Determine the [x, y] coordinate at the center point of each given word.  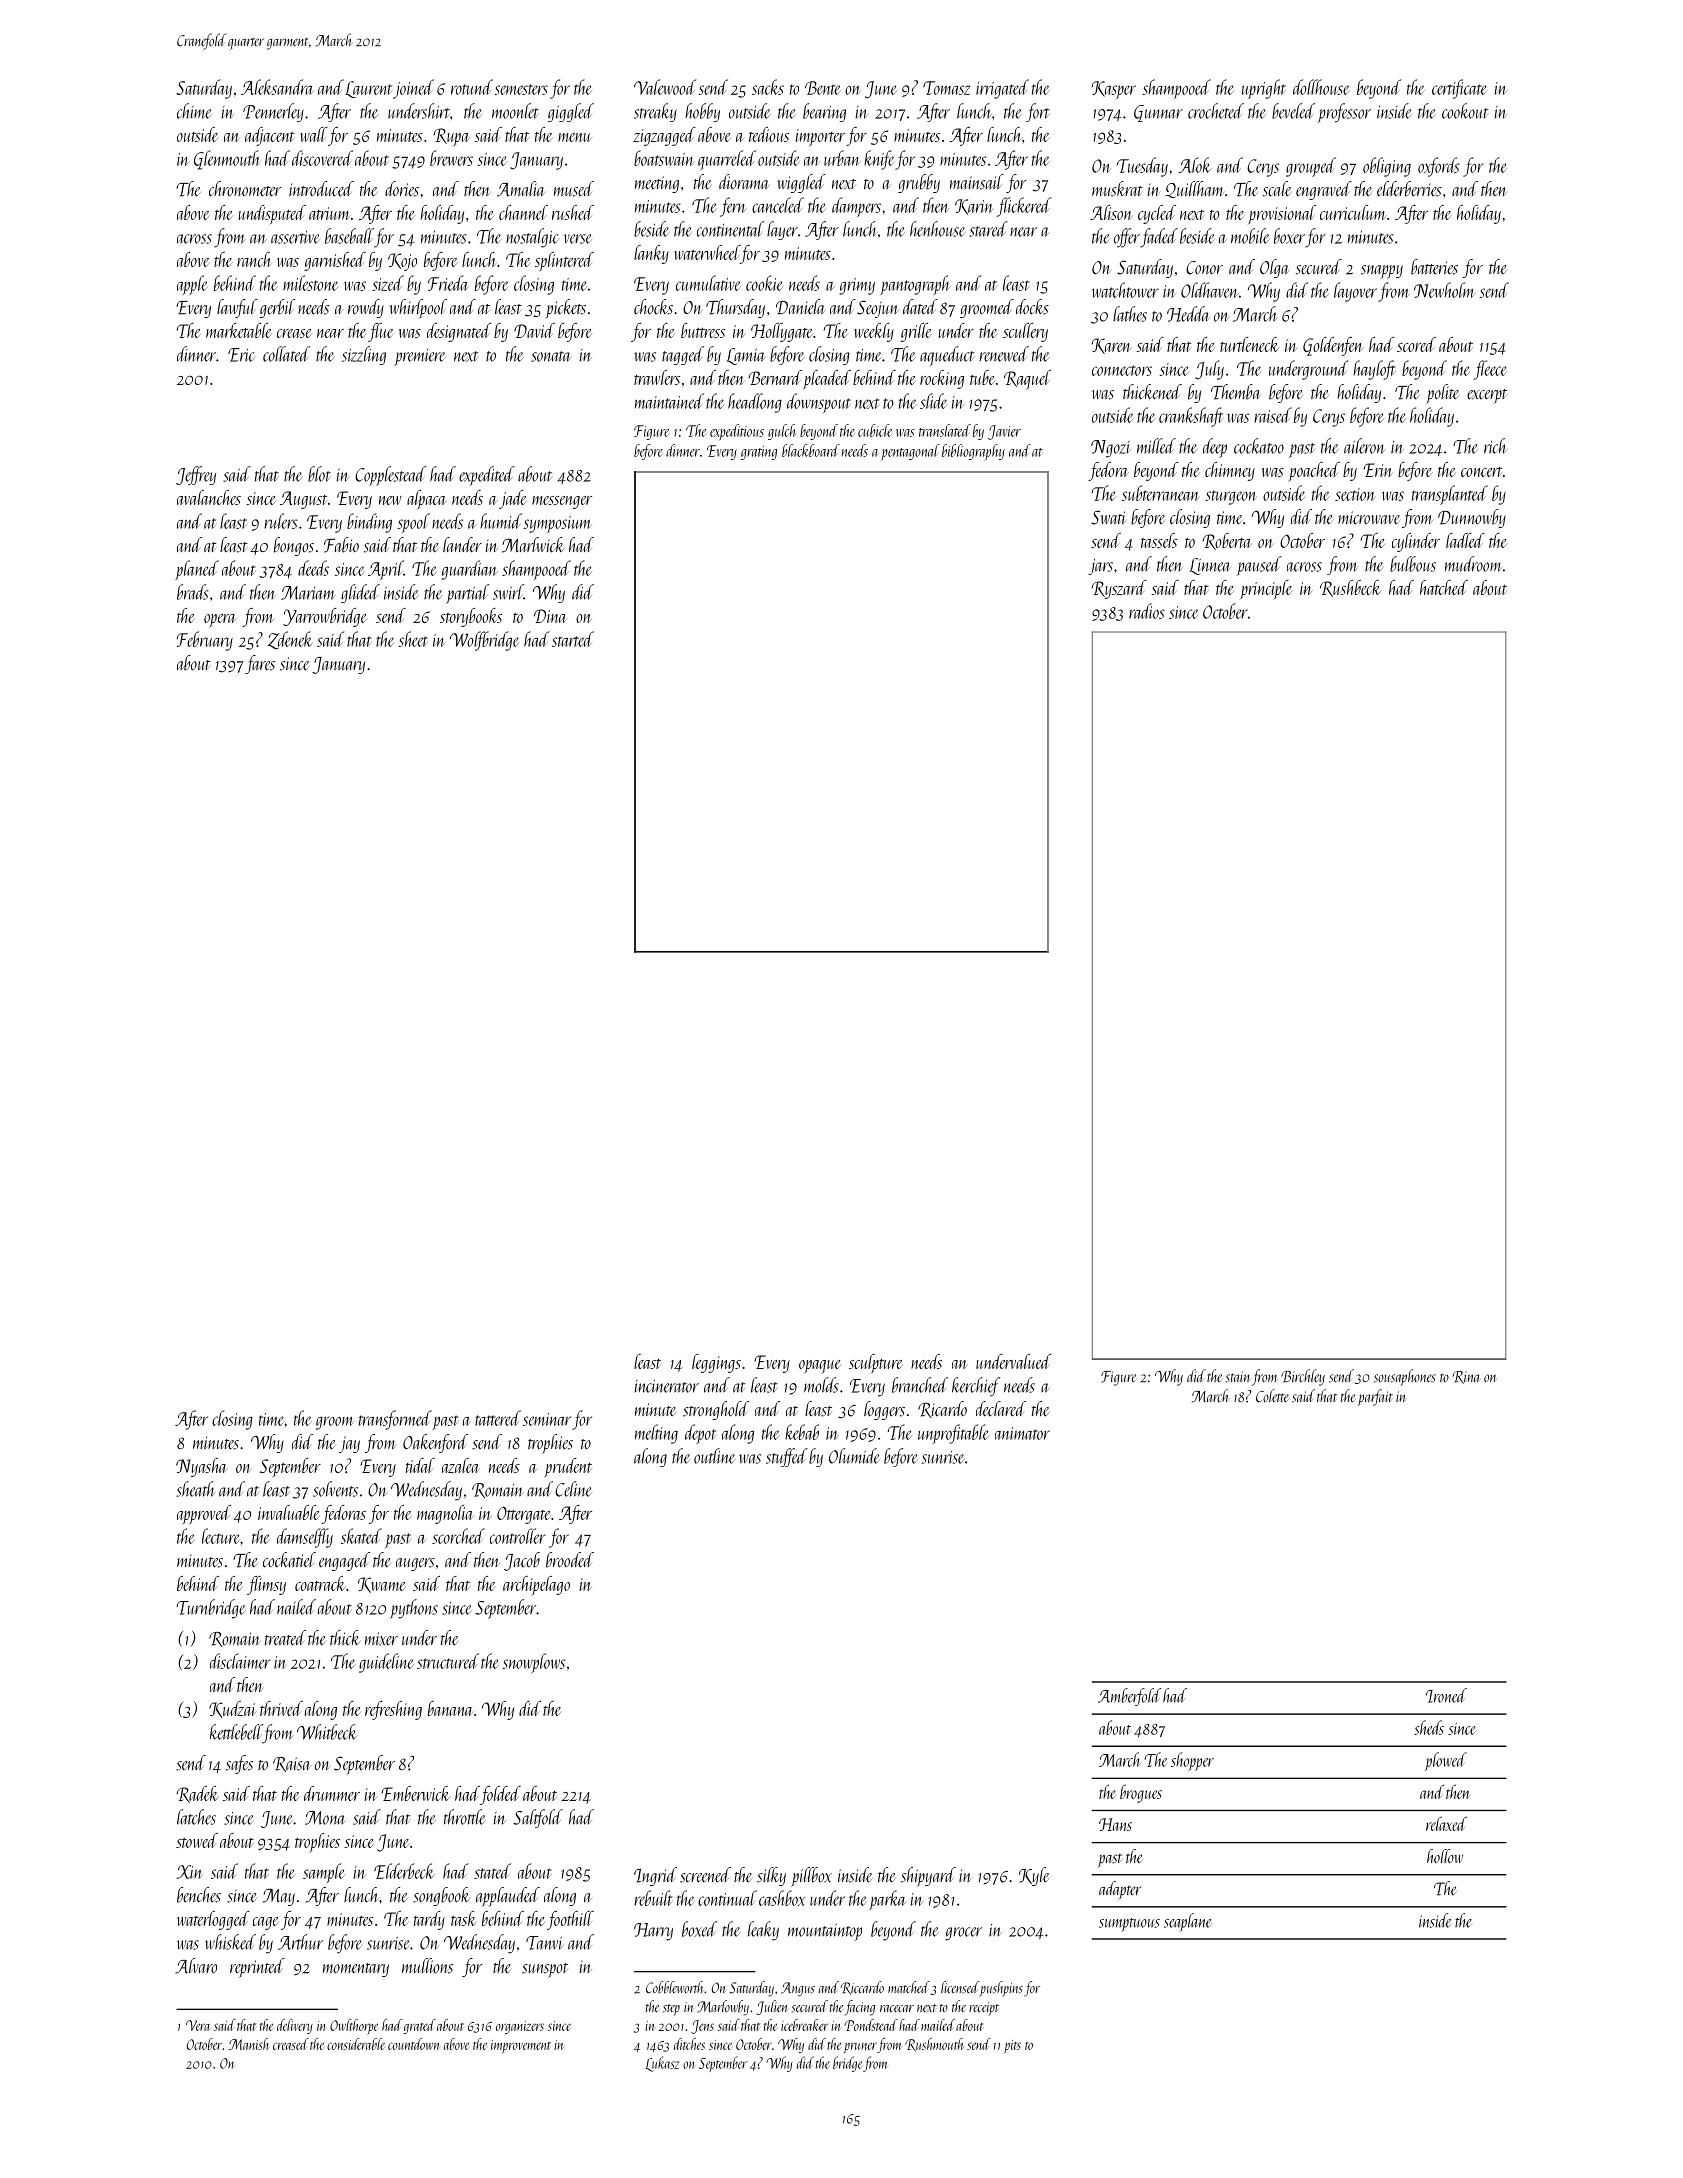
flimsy [266, 1585]
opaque [820, 1367]
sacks [768, 87]
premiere [420, 357]
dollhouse [1321, 87]
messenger [562, 502]
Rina [1466, 1377]
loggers [884, 1410]
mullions [427, 1966]
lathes [1130, 314]
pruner [860, 2048]
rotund [472, 87]
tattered [498, 1418]
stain [1238, 1377]
